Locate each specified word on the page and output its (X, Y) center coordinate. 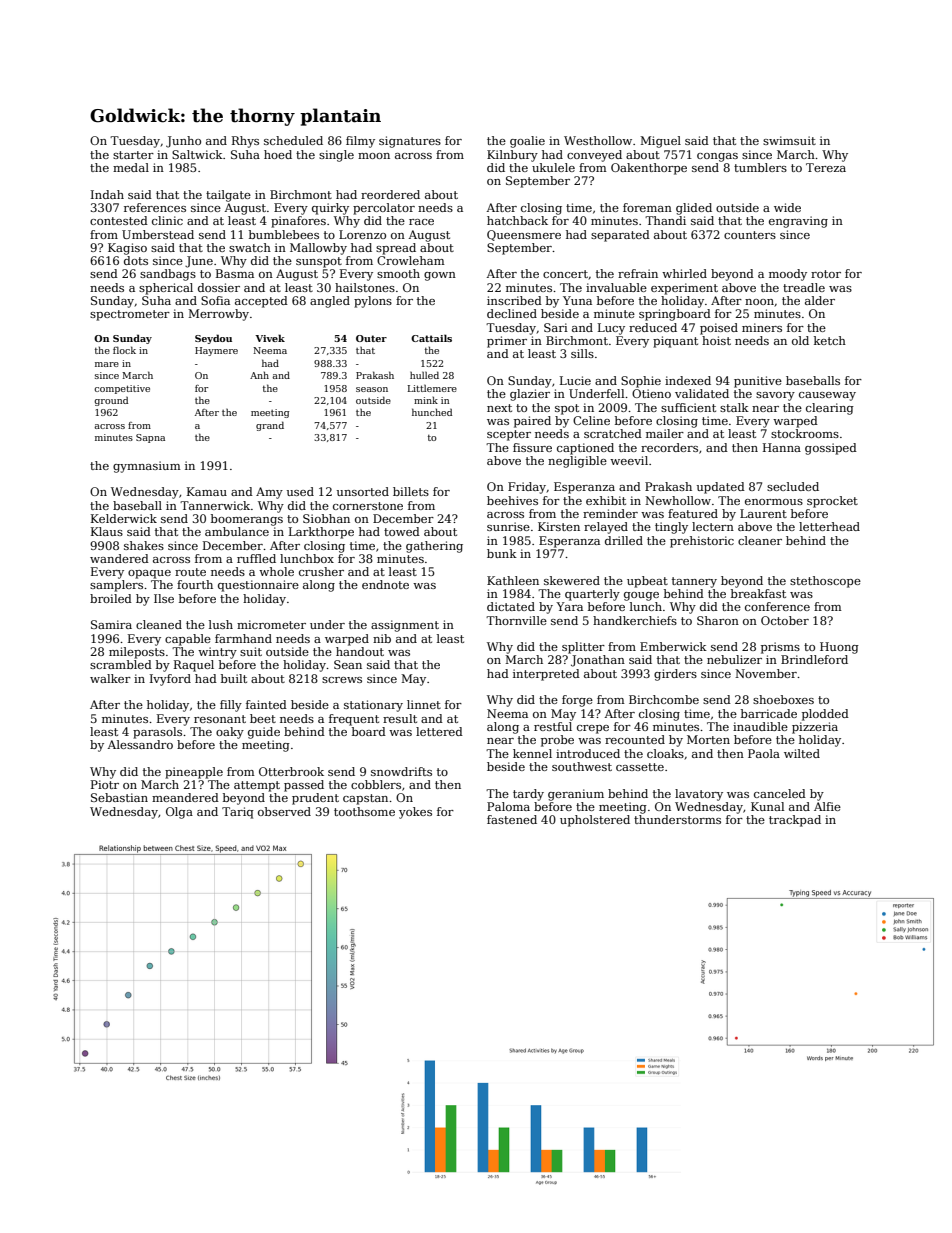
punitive (758, 382)
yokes (415, 813)
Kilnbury (512, 156)
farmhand (243, 638)
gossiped (831, 449)
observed (284, 811)
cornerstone (368, 506)
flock (124, 350)
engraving (798, 222)
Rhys (245, 142)
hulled (424, 375)
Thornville (516, 620)
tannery (694, 582)
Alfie (827, 806)
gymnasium (147, 467)
